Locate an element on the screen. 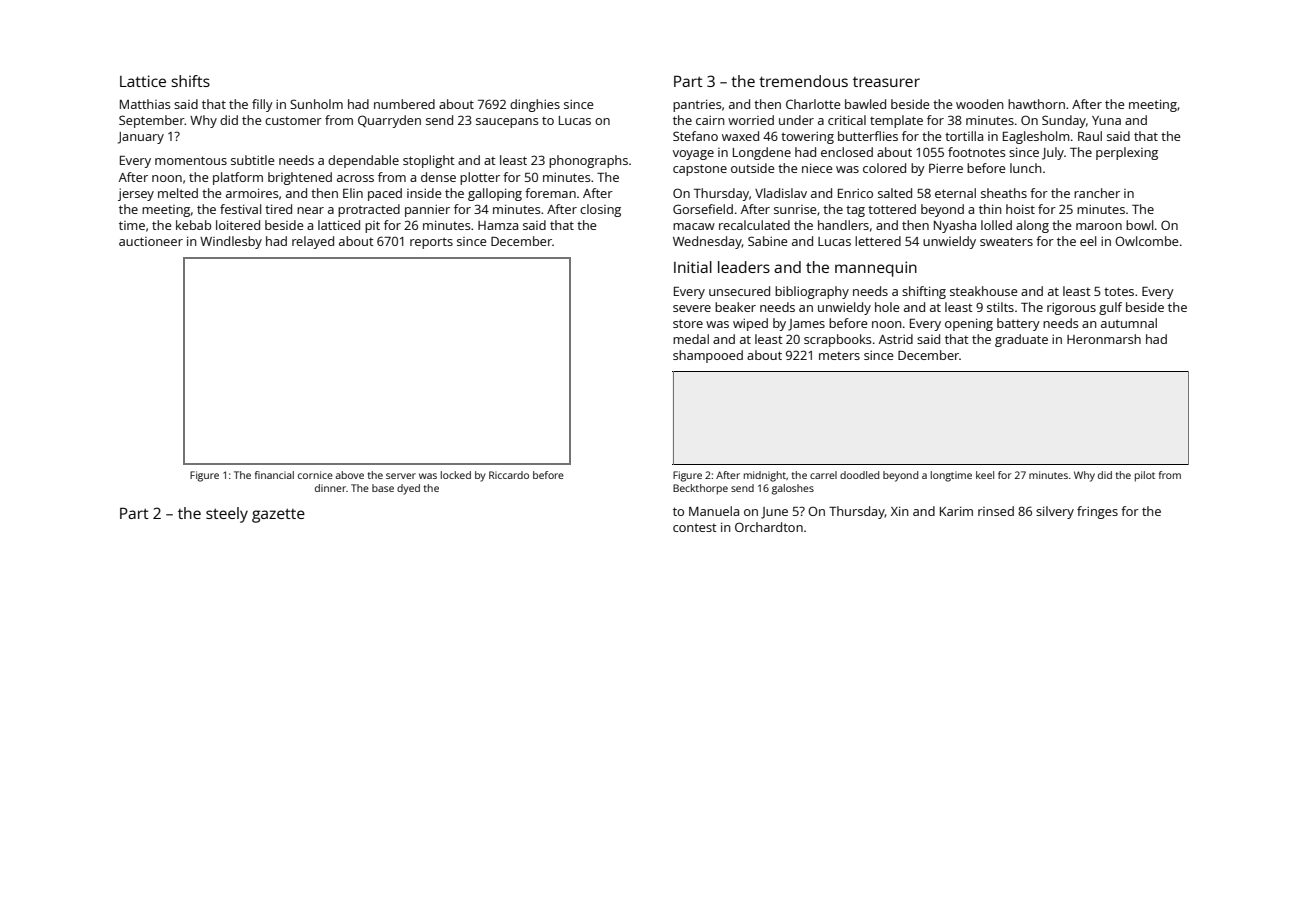 The width and height of the screenshot is (1308, 924). gazette is located at coordinates (278, 515).
